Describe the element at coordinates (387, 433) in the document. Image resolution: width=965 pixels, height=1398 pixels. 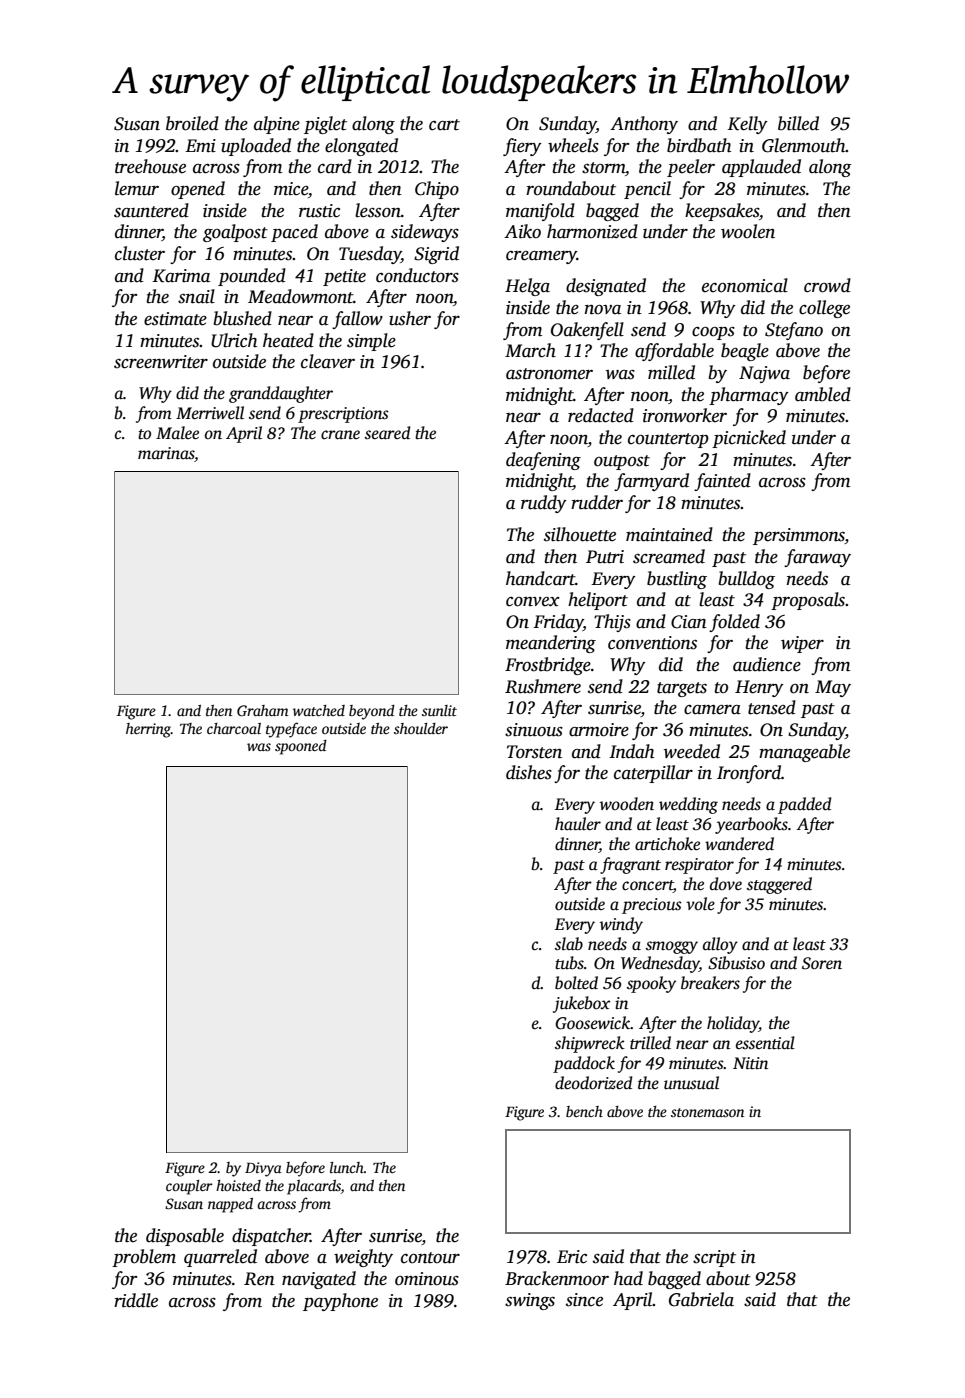
I see `seared` at that location.
